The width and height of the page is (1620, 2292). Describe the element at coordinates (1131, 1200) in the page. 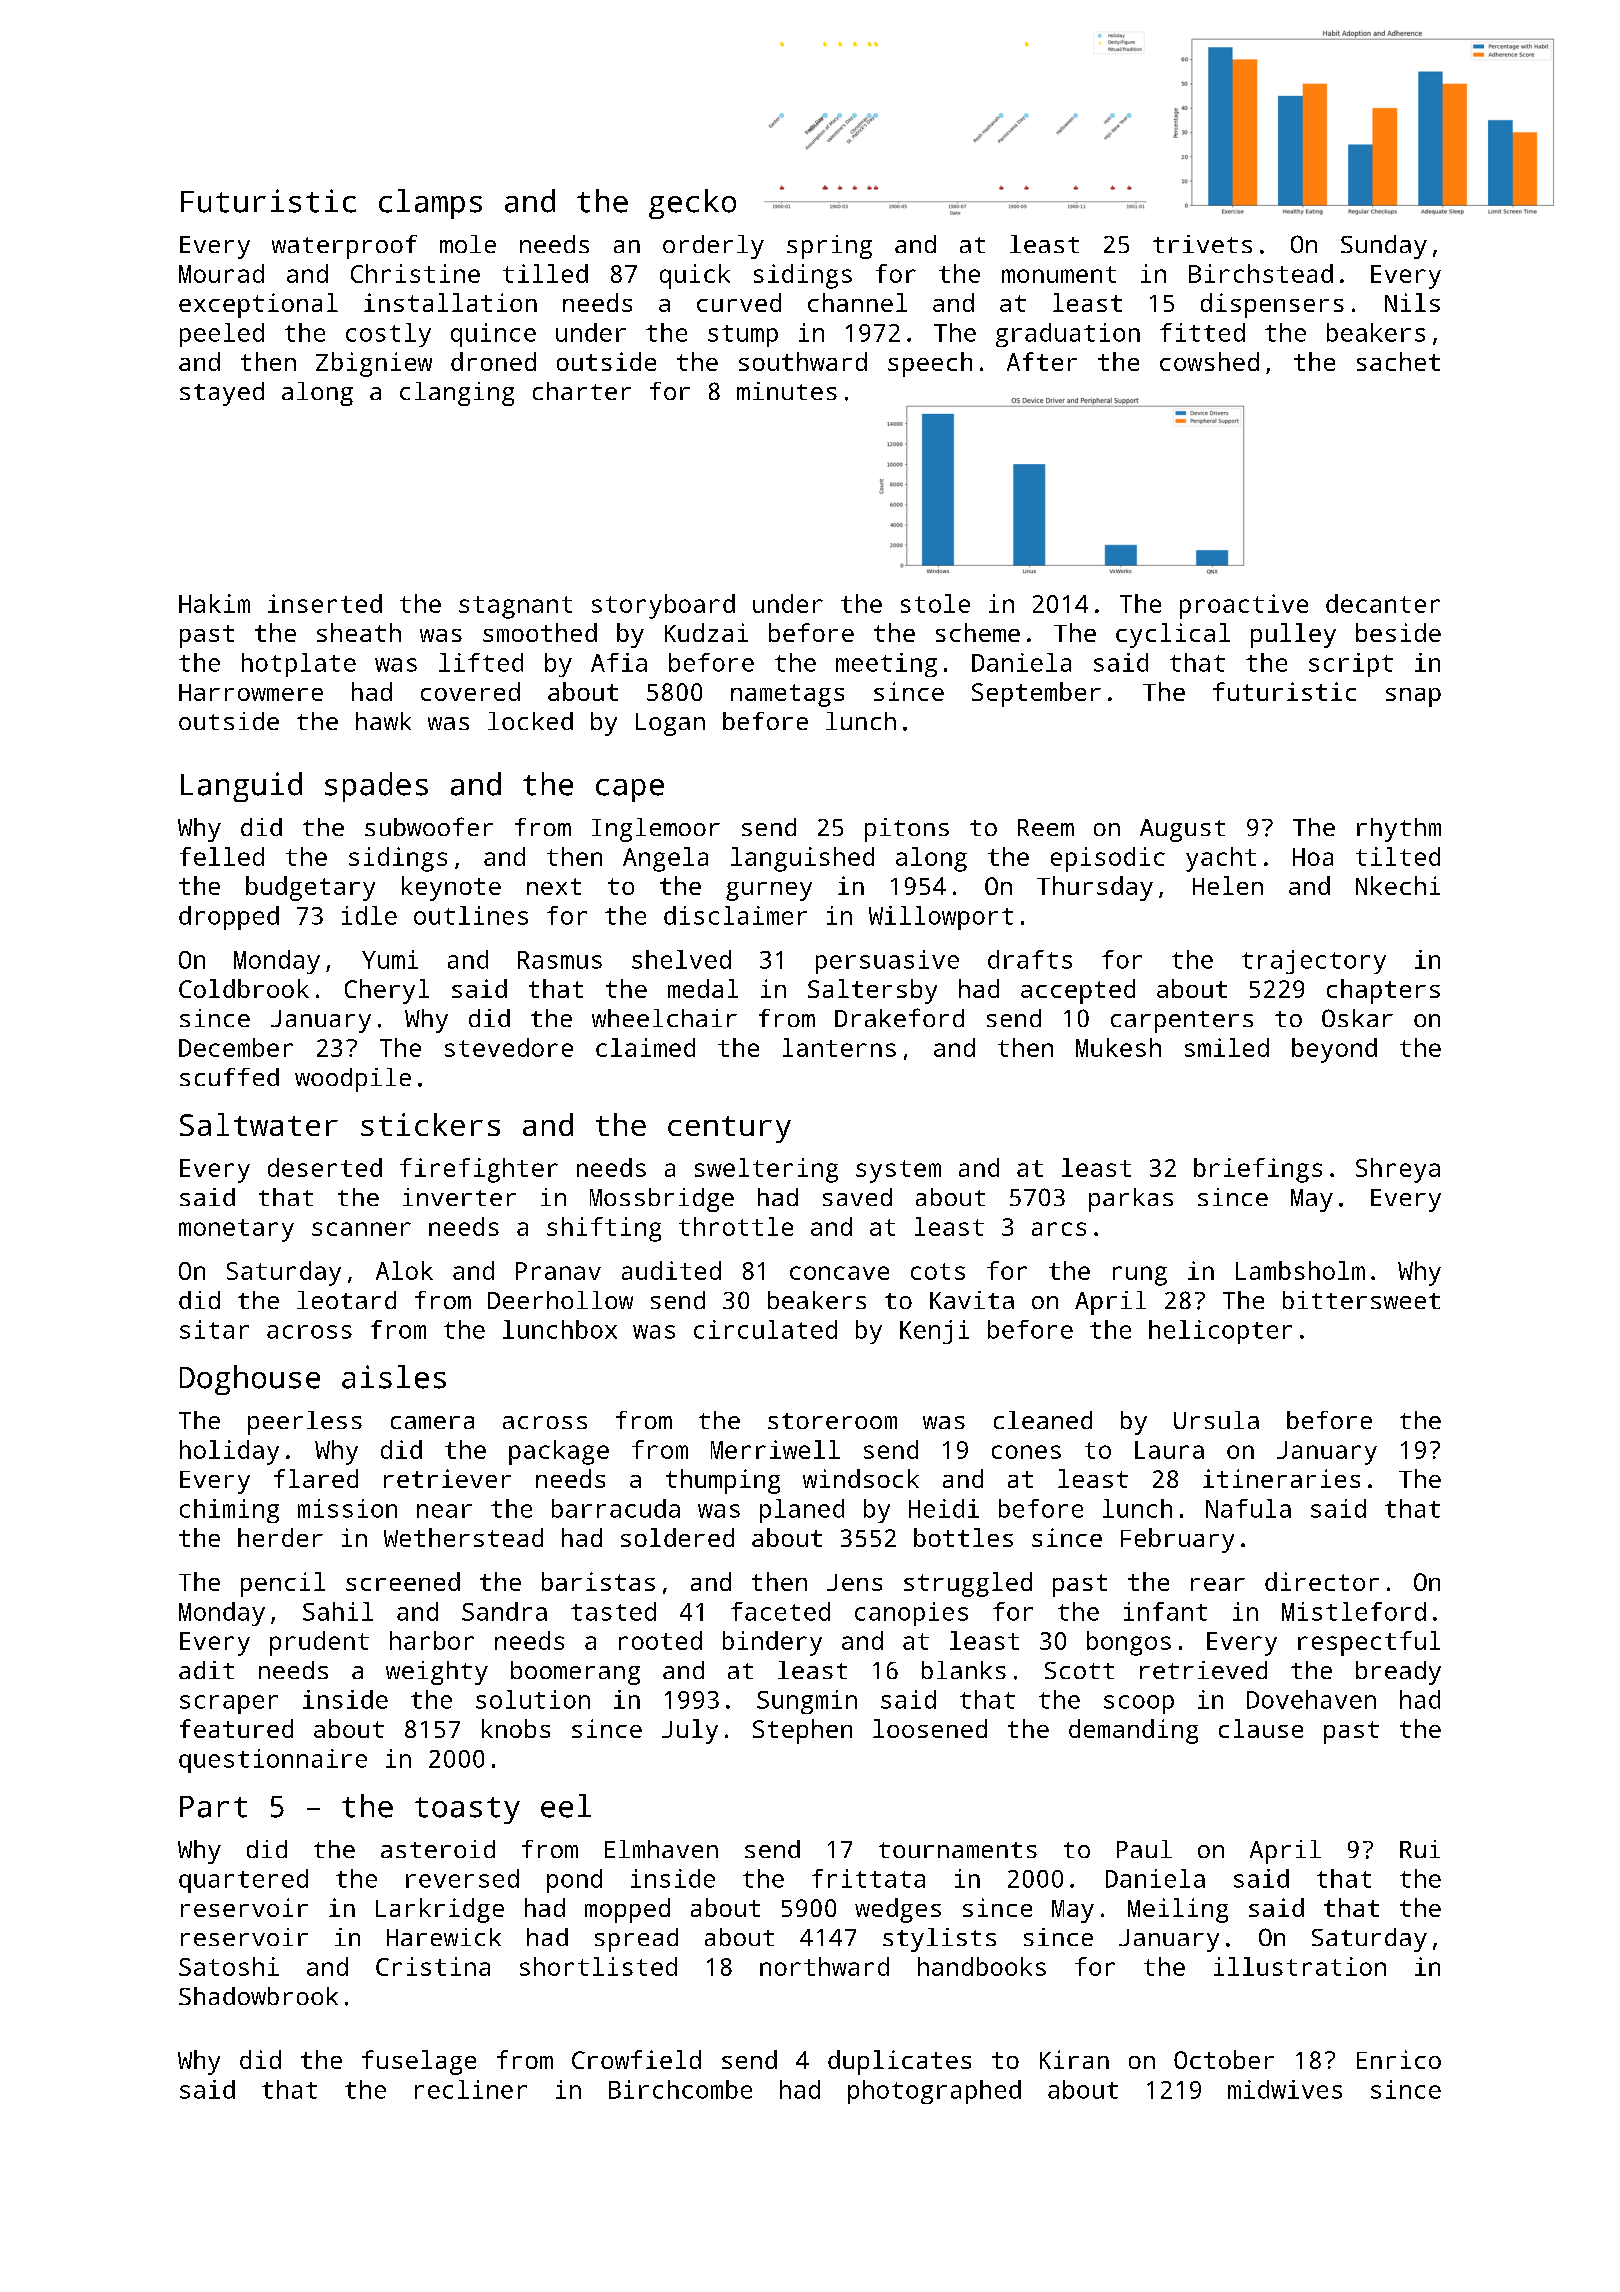

I see `parkas` at that location.
